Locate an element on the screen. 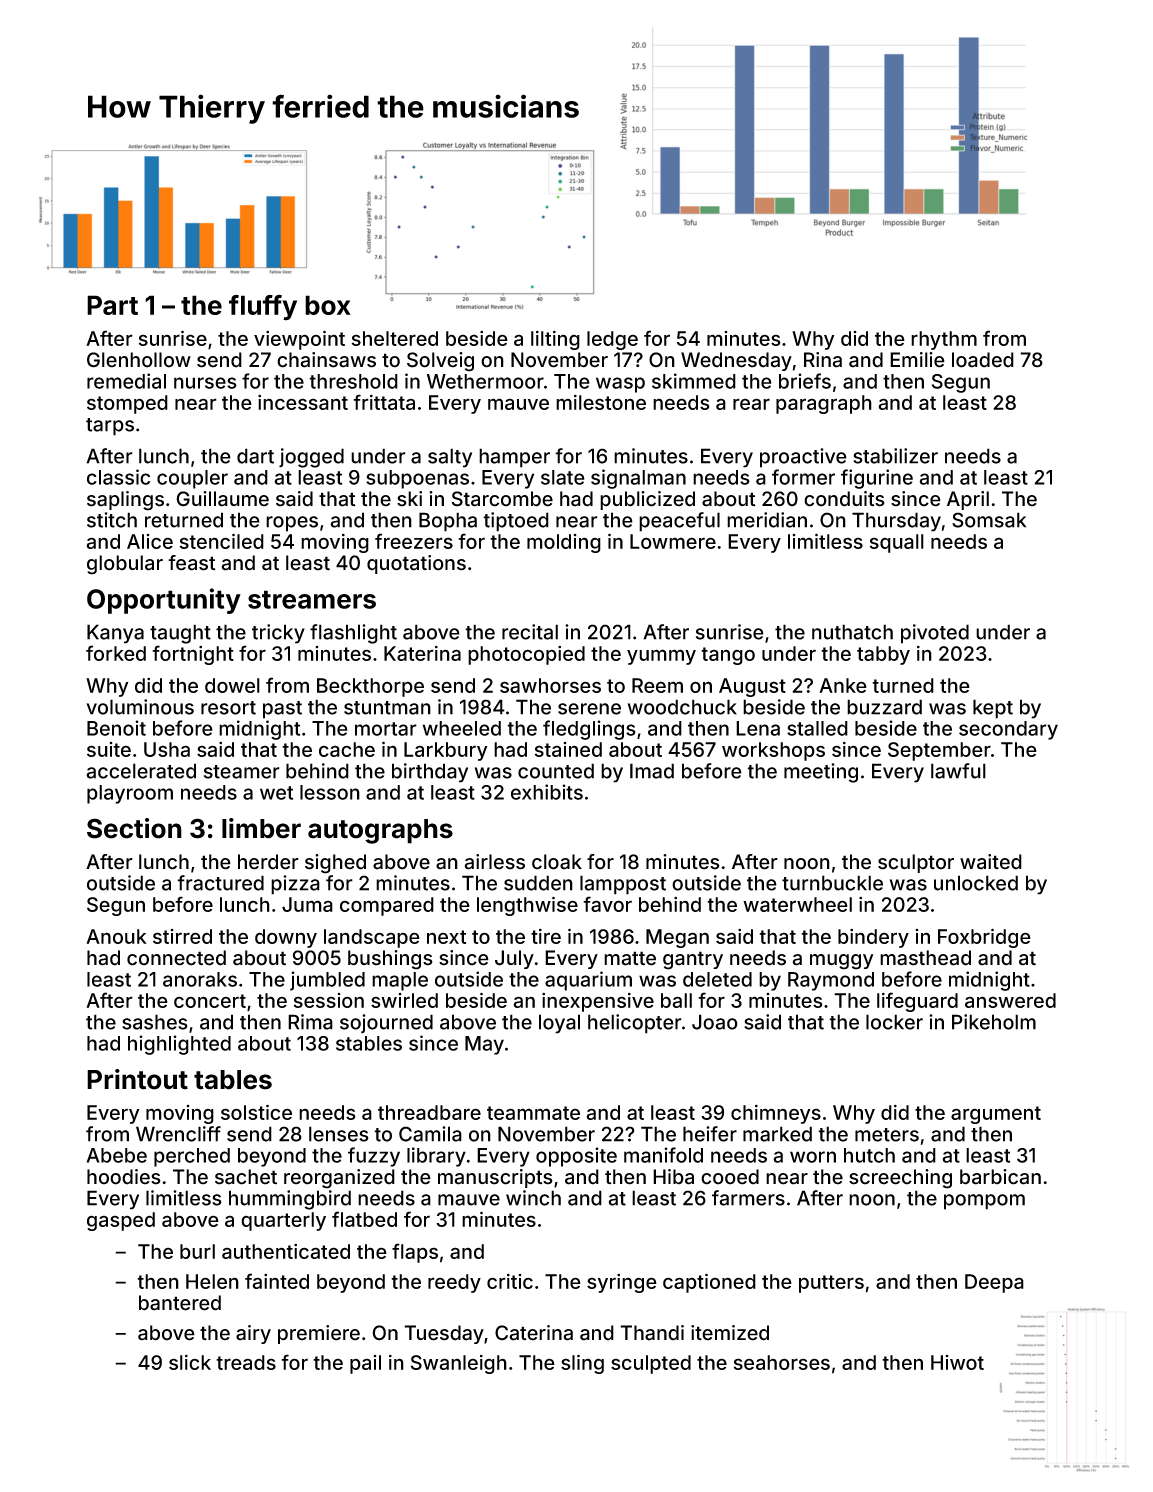 This screenshot has height=1492, width=1153. classic is located at coordinates (118, 477).
